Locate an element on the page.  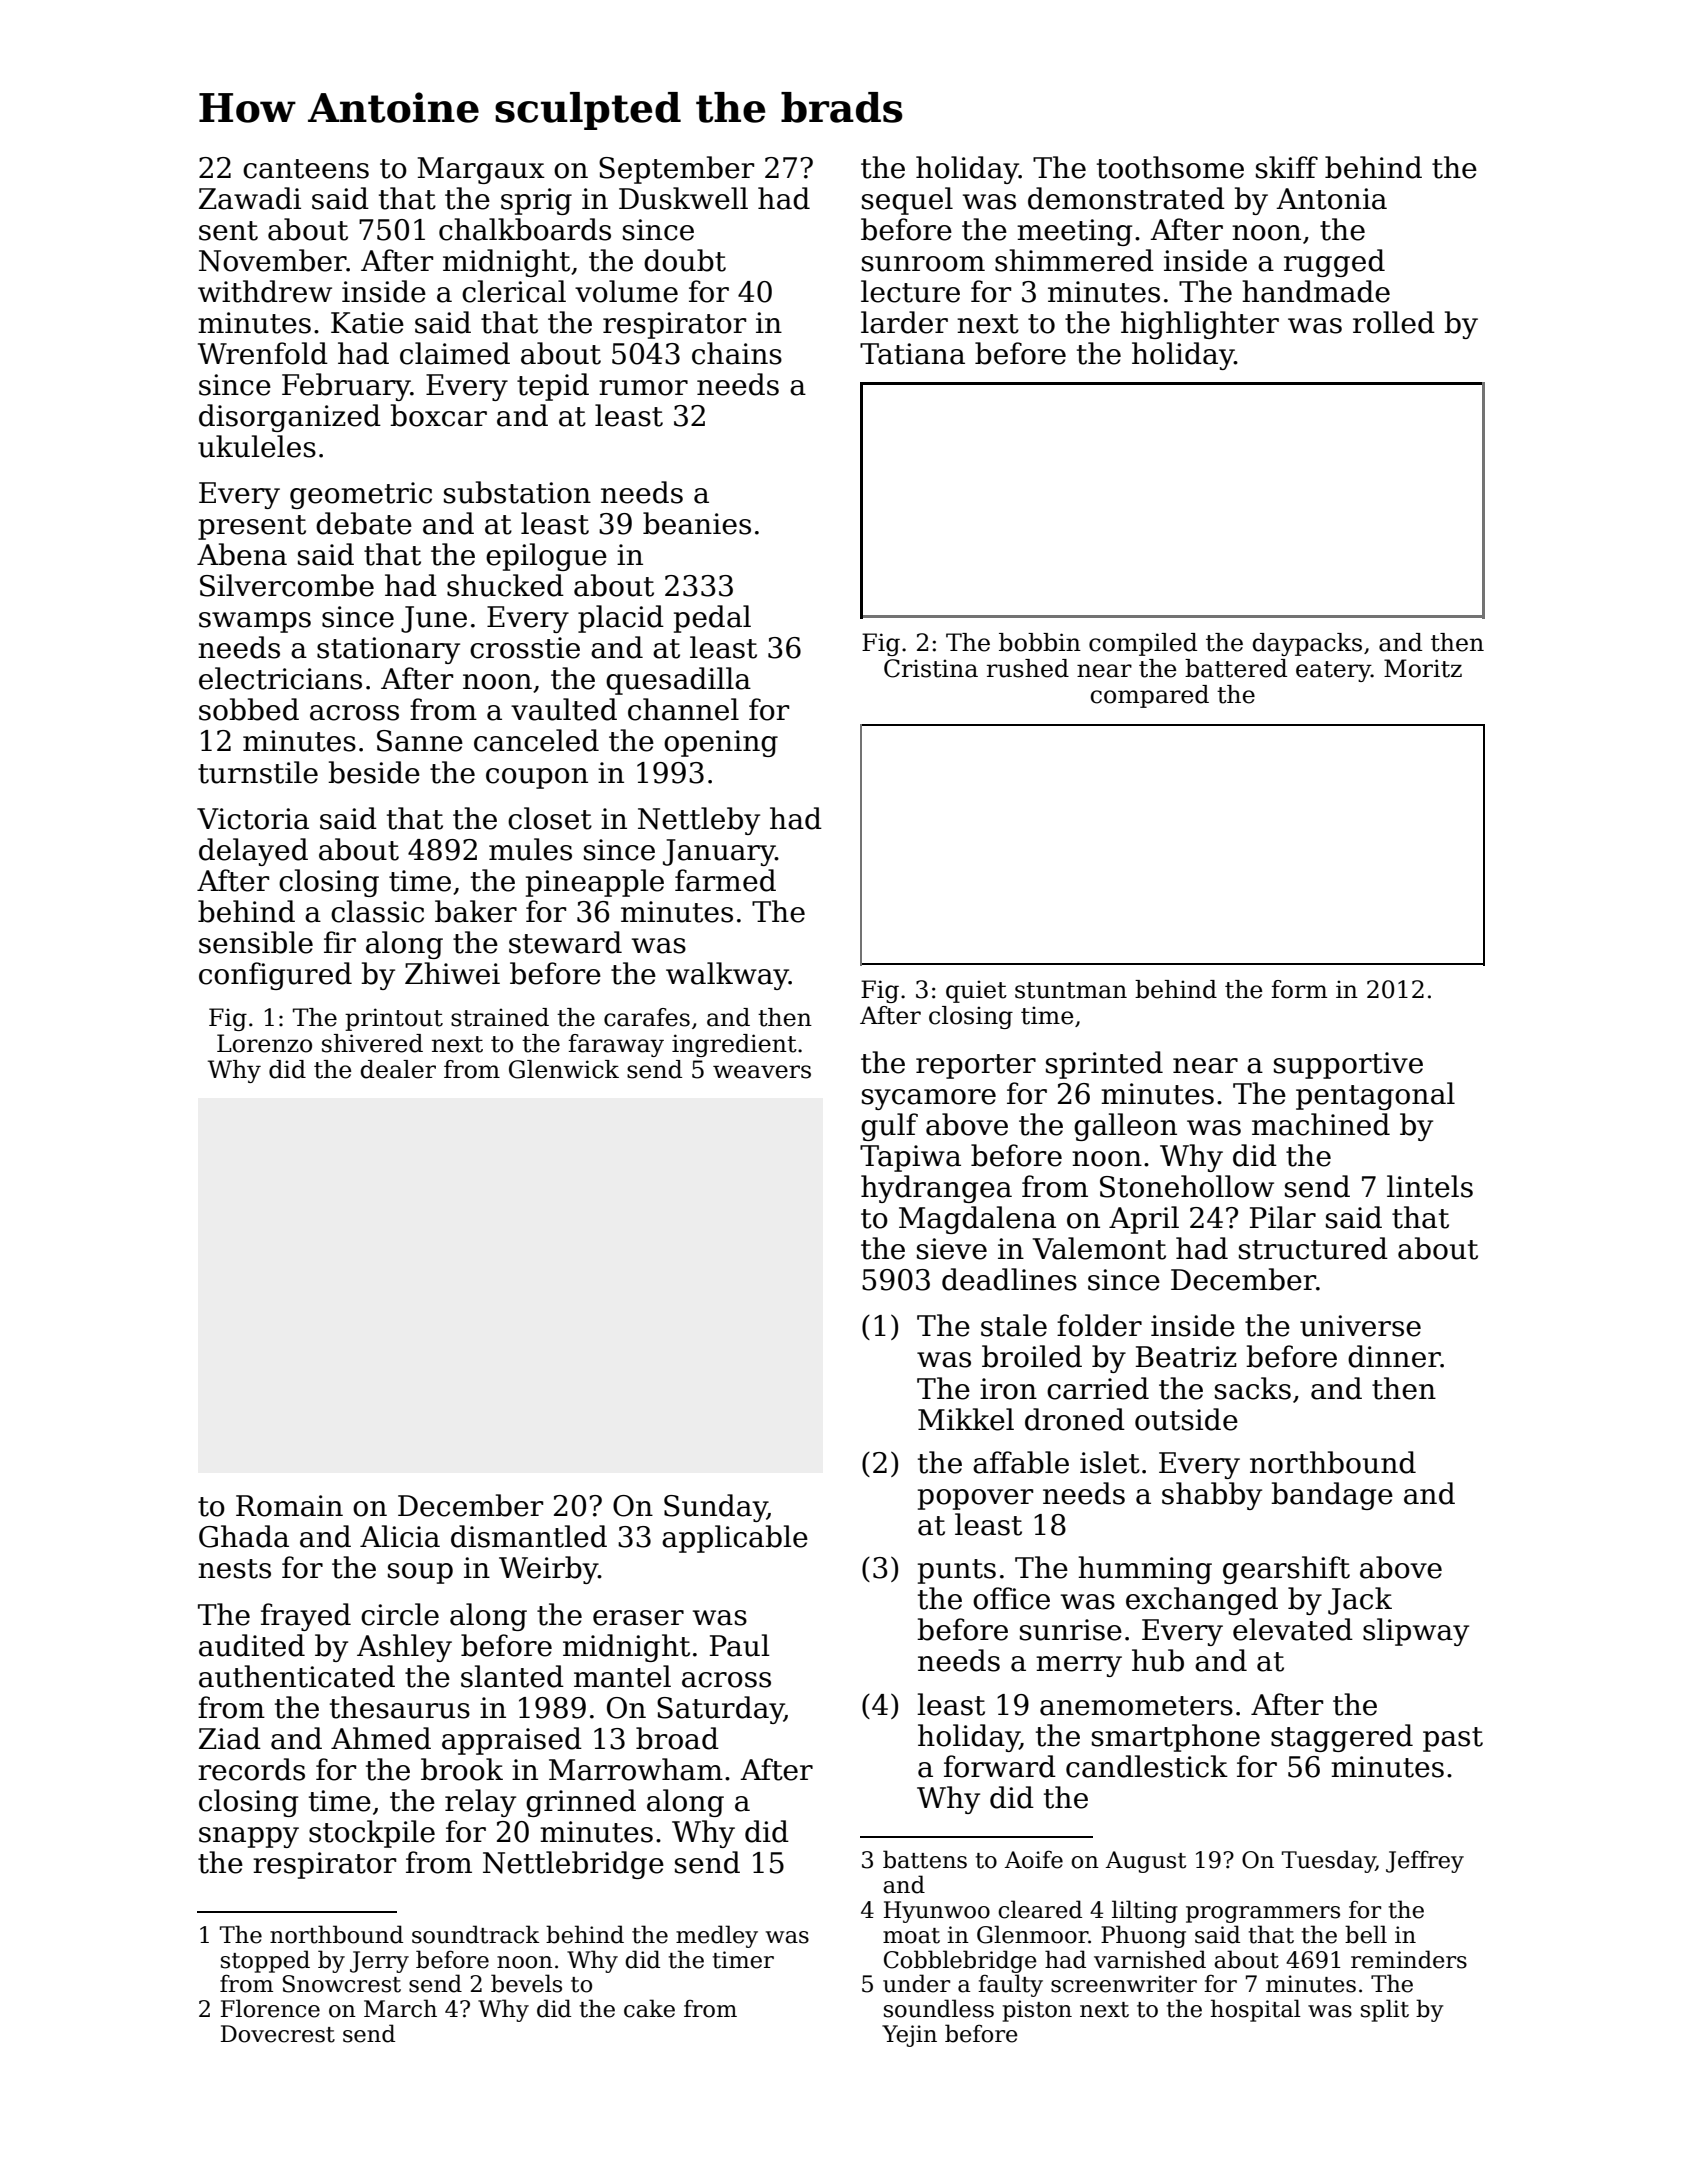
opening is located at coordinates (721, 743).
